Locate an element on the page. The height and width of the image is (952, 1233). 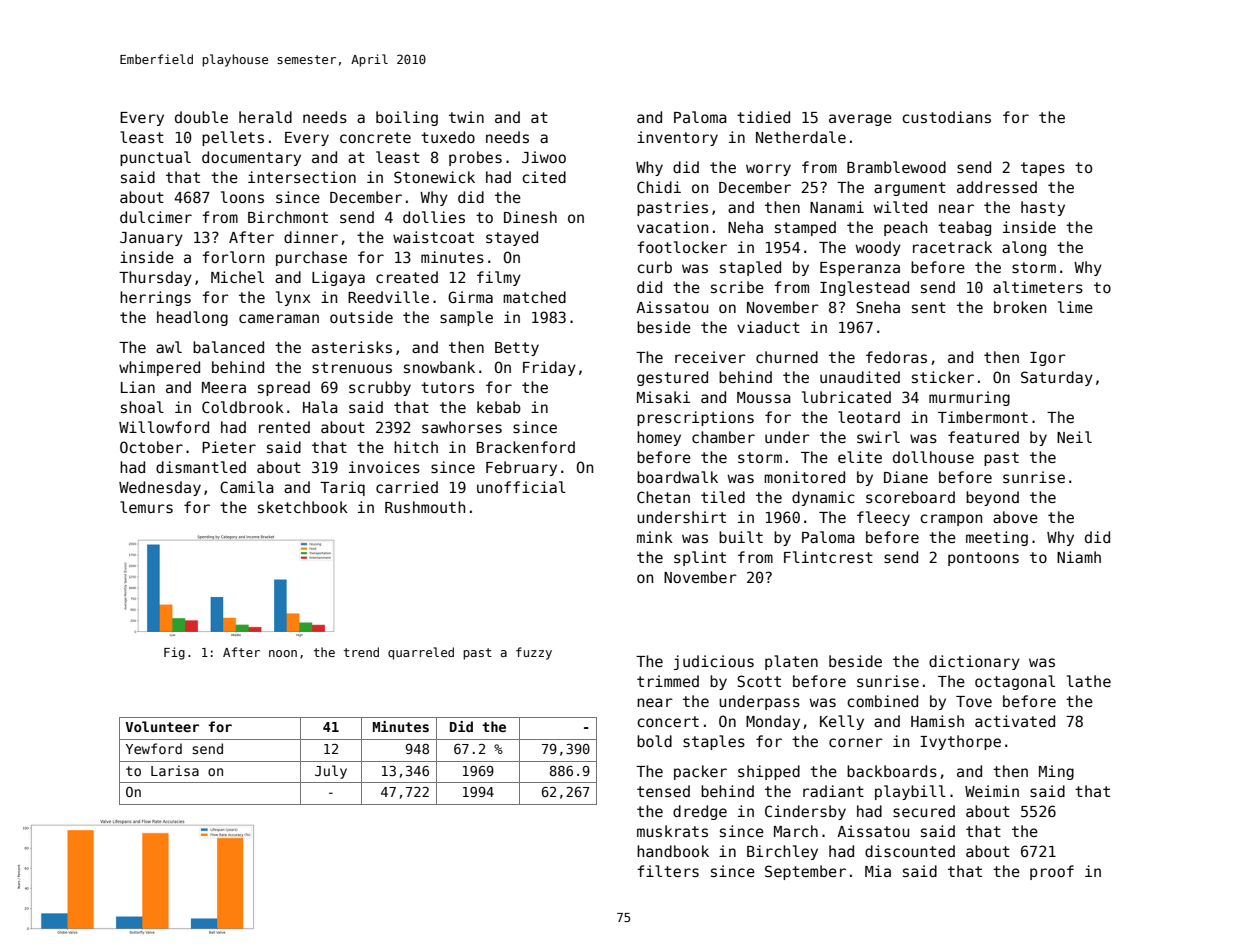
concrete is located at coordinates (375, 137).
